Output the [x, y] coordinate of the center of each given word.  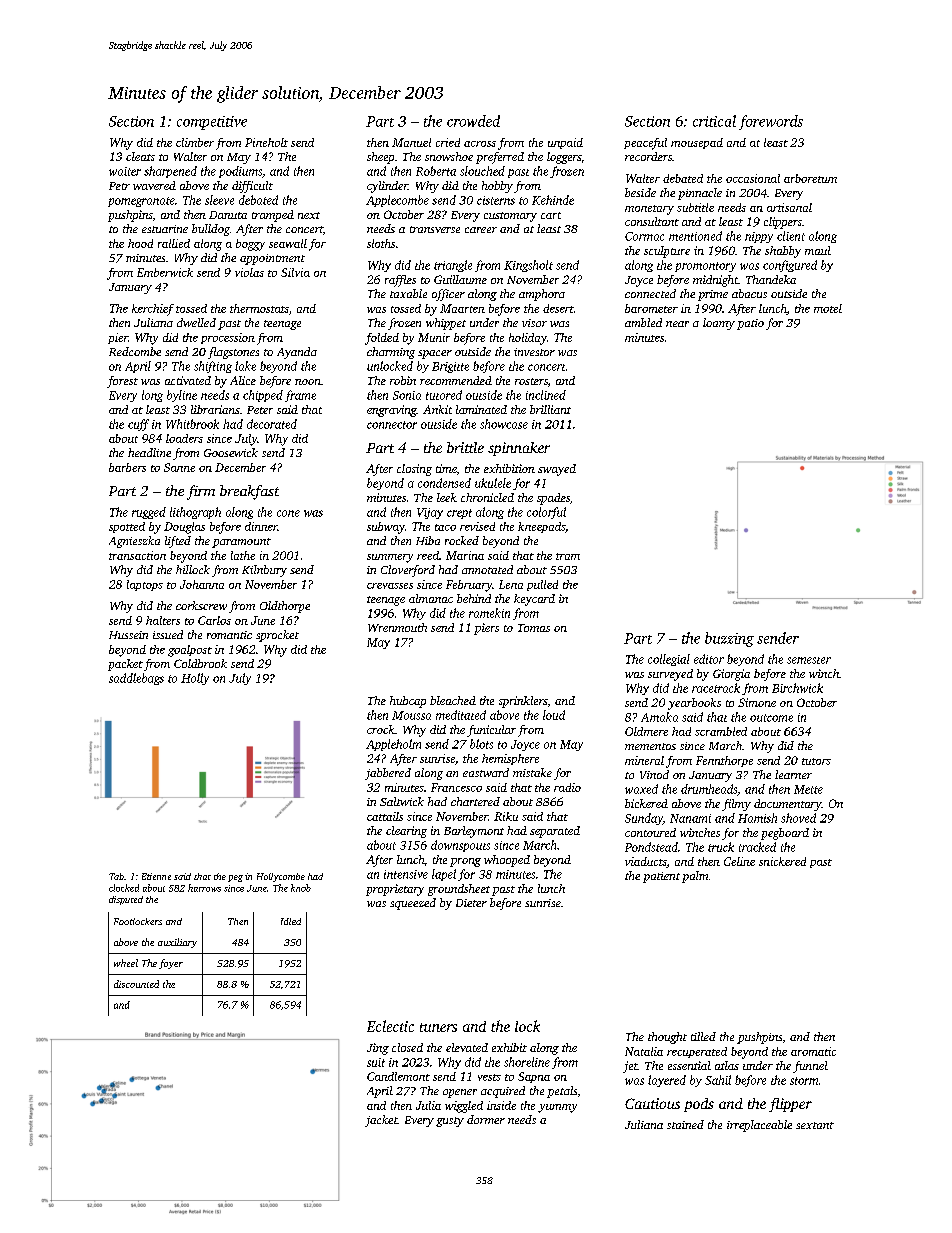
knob [301, 888]
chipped [263, 396]
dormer [486, 1119]
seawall [288, 243]
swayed [557, 470]
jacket [381, 1121]
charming [391, 353]
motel [828, 308]
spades [553, 499]
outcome [771, 718]
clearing [406, 832]
